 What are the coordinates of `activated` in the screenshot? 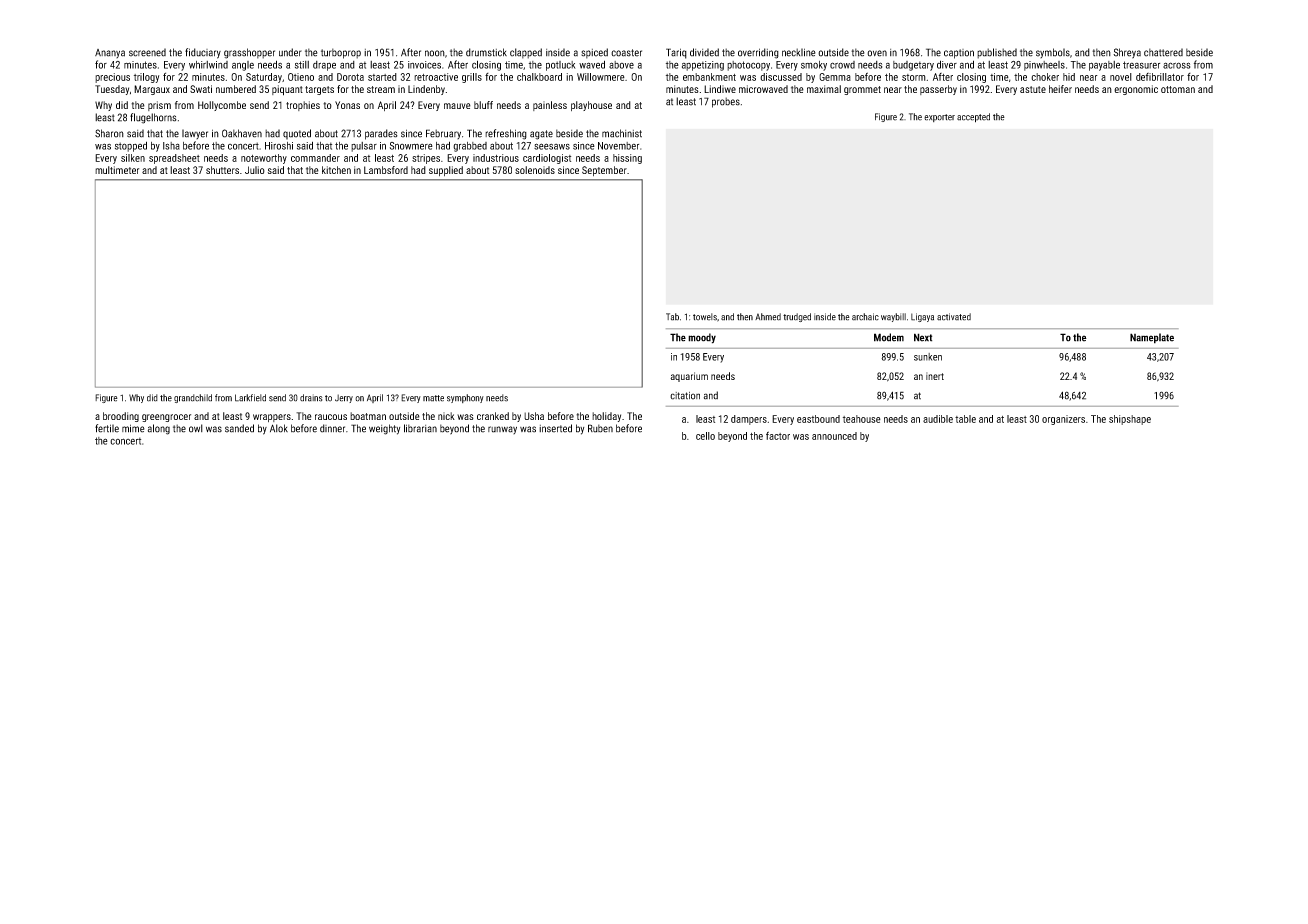 It's located at (954, 317).
